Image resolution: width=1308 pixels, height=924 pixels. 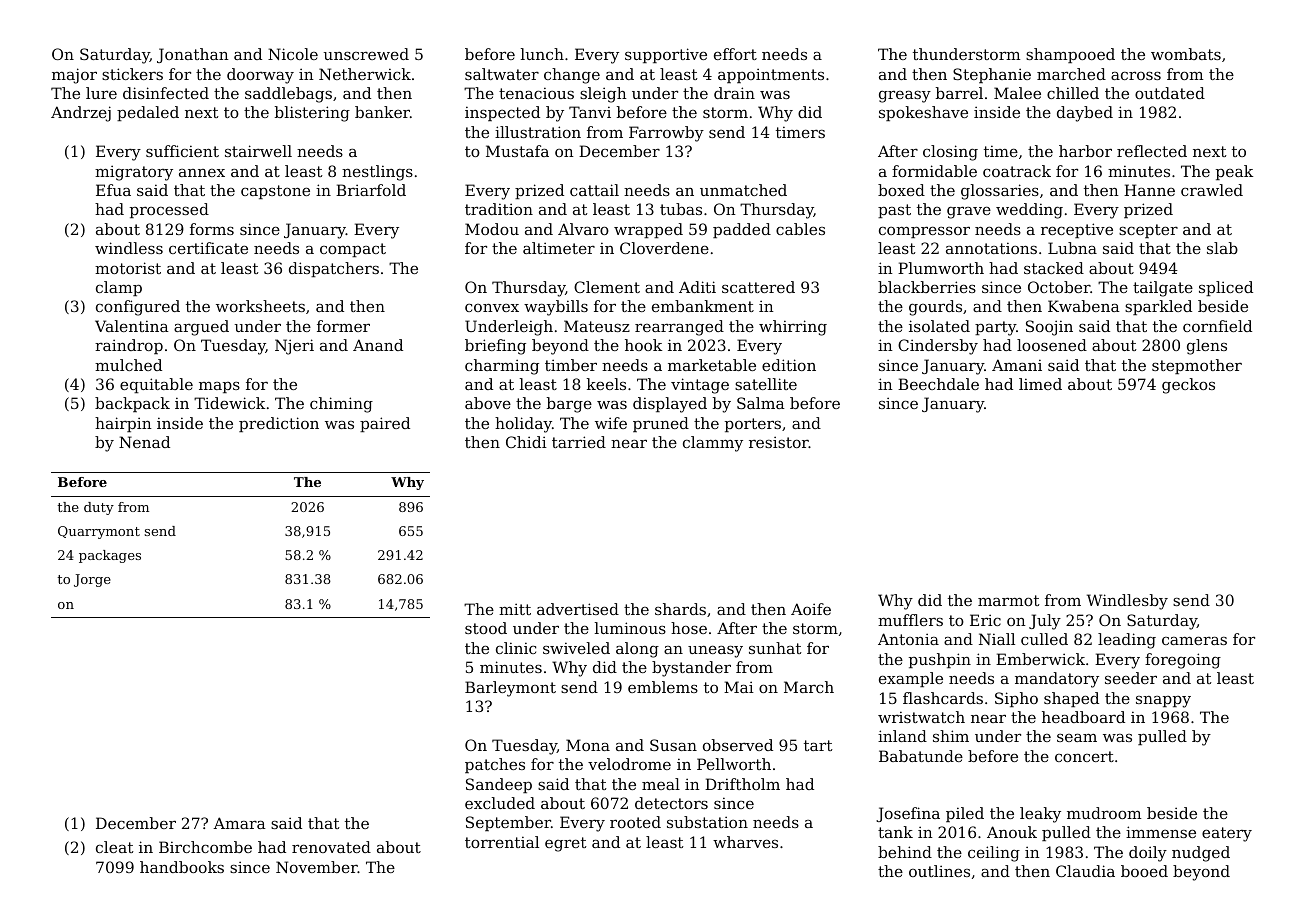 I want to click on Windlesby, so click(x=1127, y=602).
